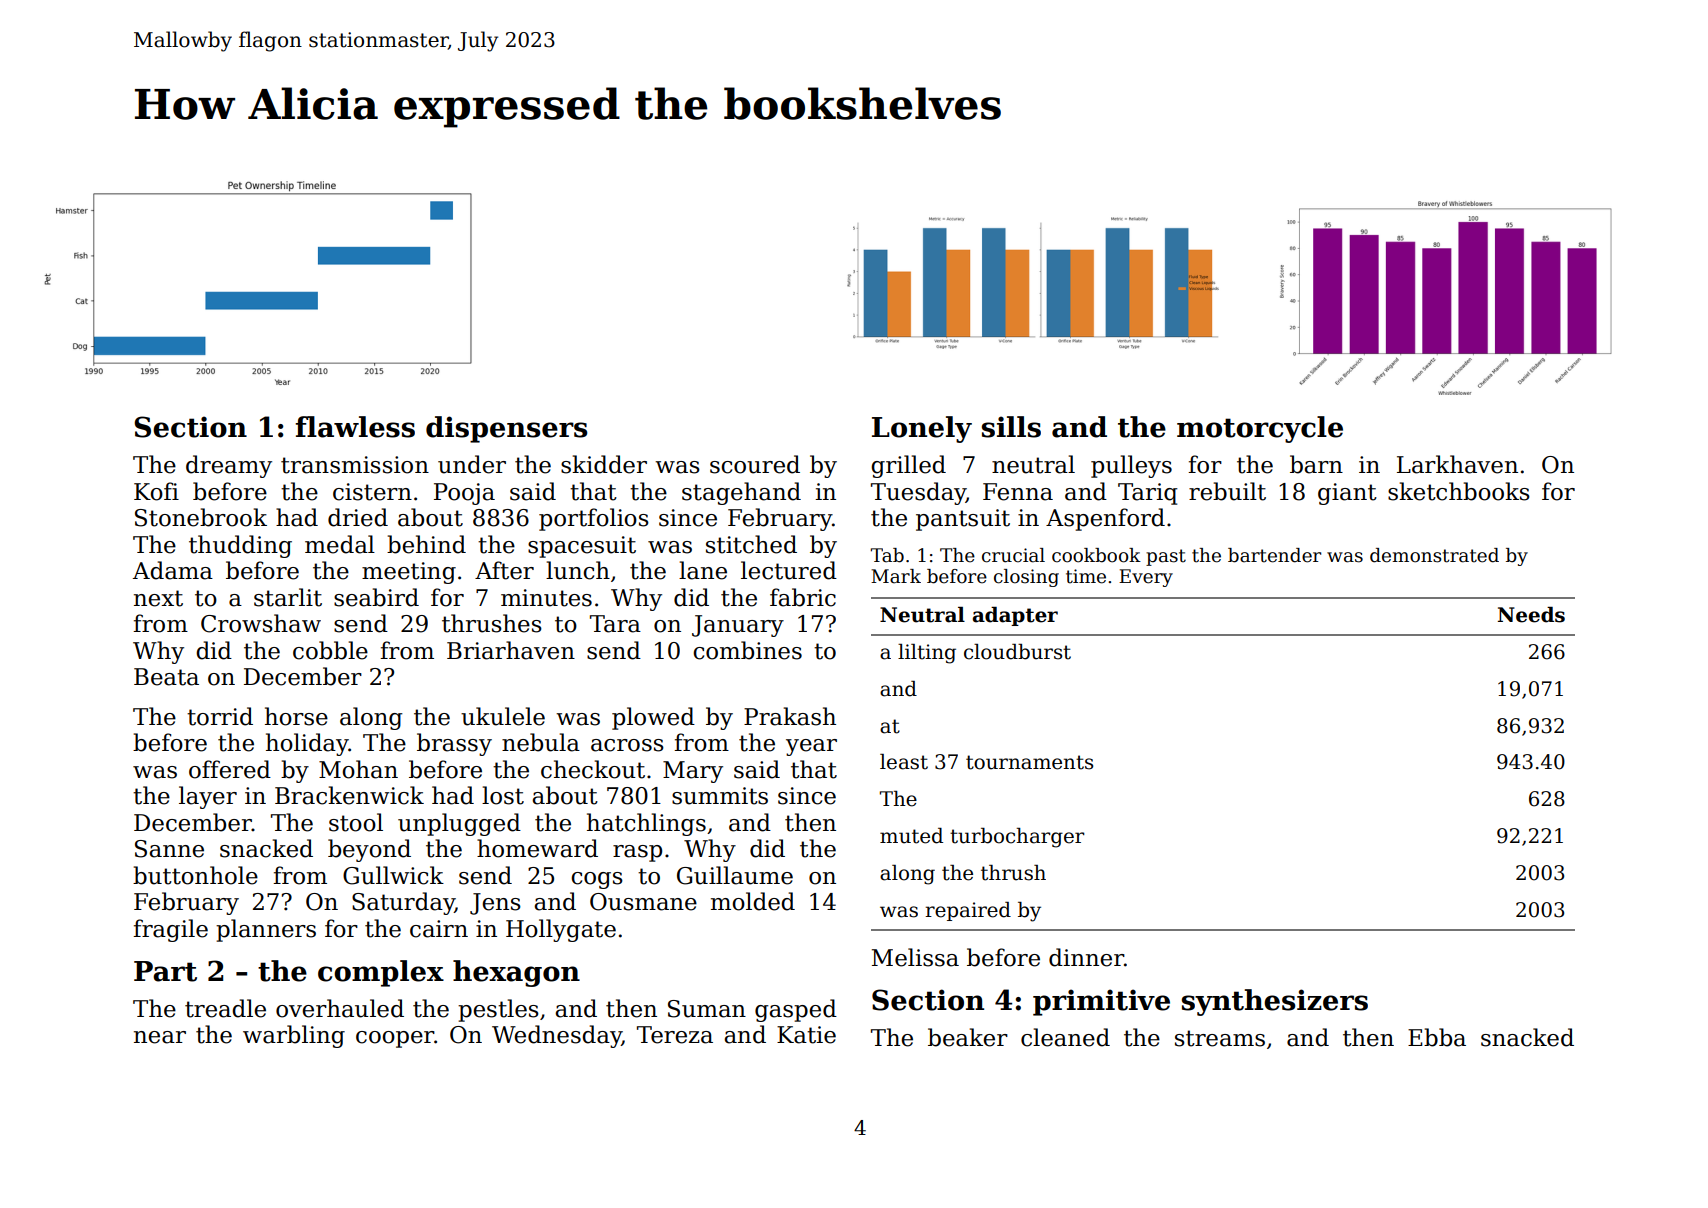 Image resolution: width=1708 pixels, height=1208 pixels. Describe the element at coordinates (1011, 427) in the page. I see `sills` at that location.
